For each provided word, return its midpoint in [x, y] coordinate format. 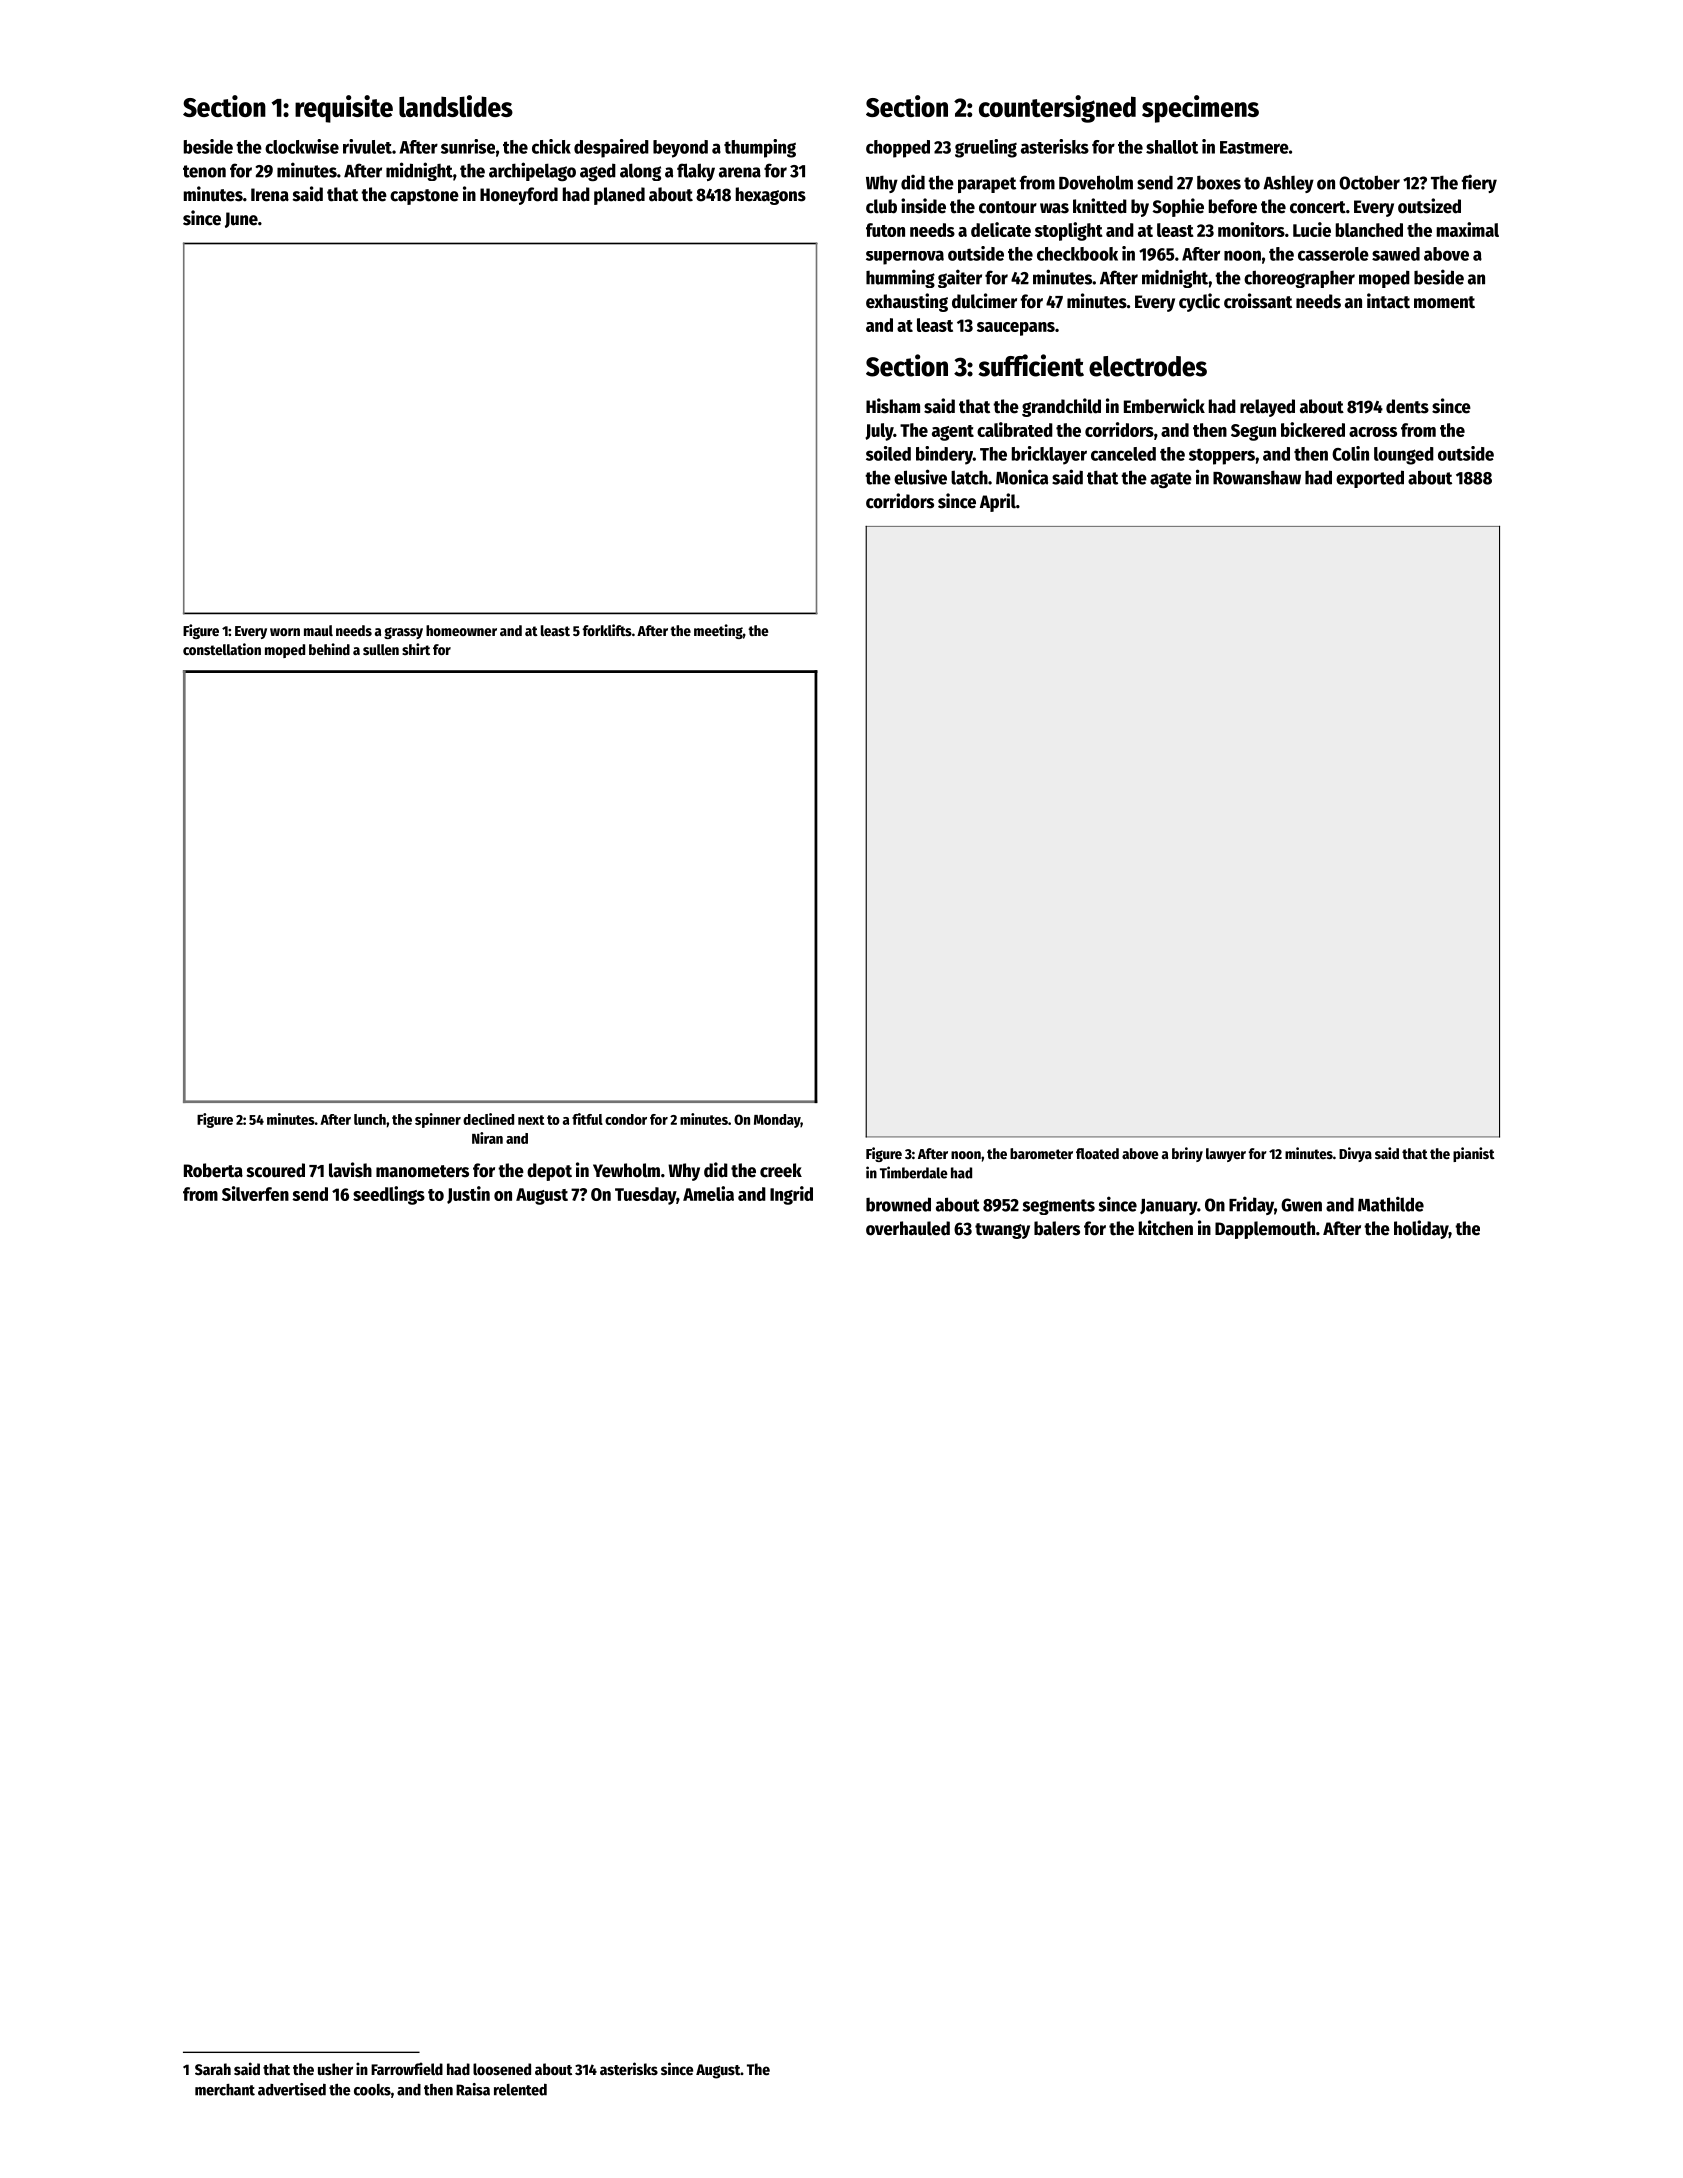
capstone [424, 197]
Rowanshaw [1257, 477]
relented [520, 2089]
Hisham [893, 406]
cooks [372, 2090]
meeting [718, 631]
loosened [502, 2069]
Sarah [213, 2069]
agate [1171, 480]
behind [329, 649]
